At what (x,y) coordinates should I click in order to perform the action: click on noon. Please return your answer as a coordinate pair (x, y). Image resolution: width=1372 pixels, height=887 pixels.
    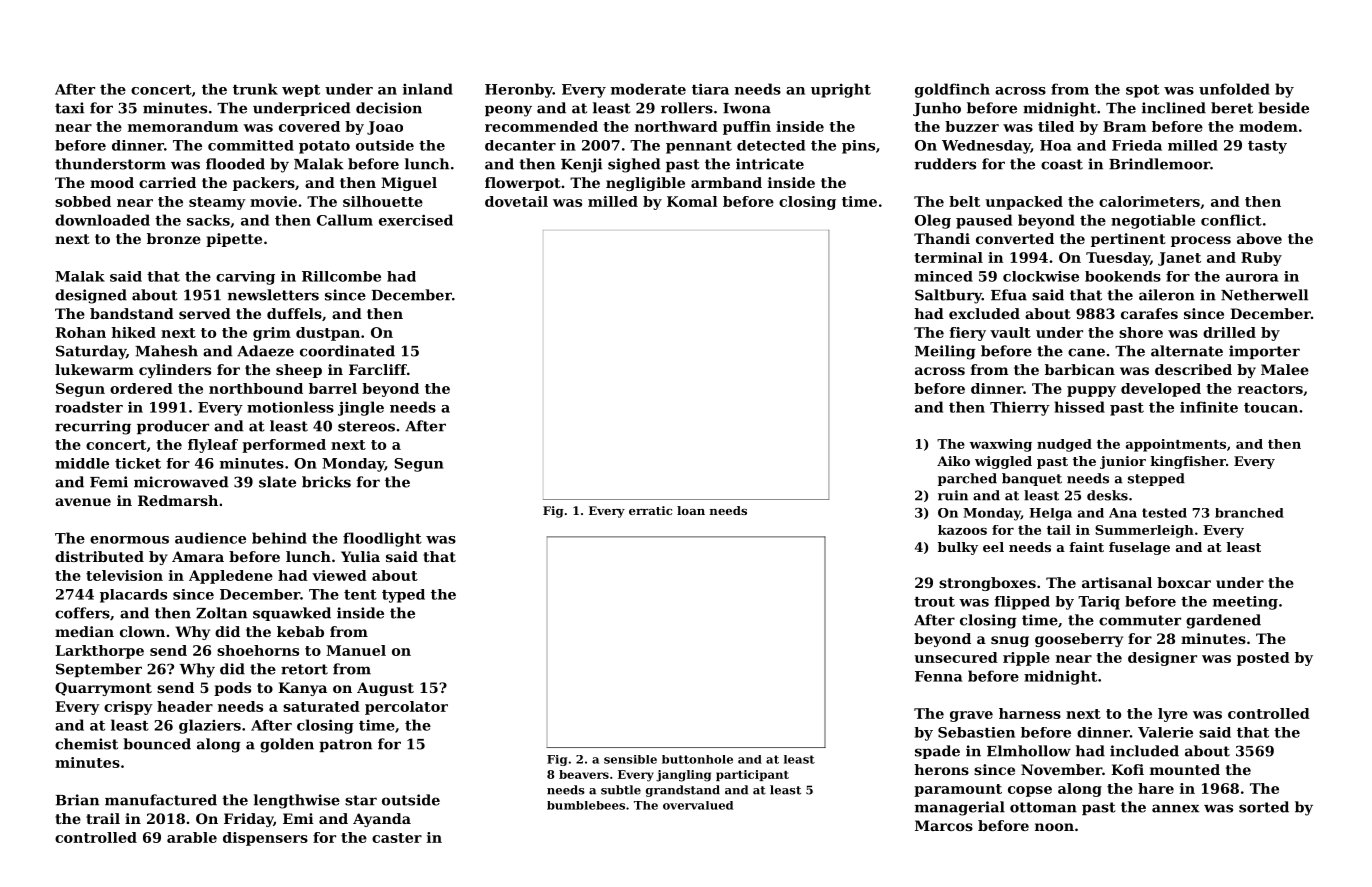
    Looking at the image, I should click on (1054, 827).
